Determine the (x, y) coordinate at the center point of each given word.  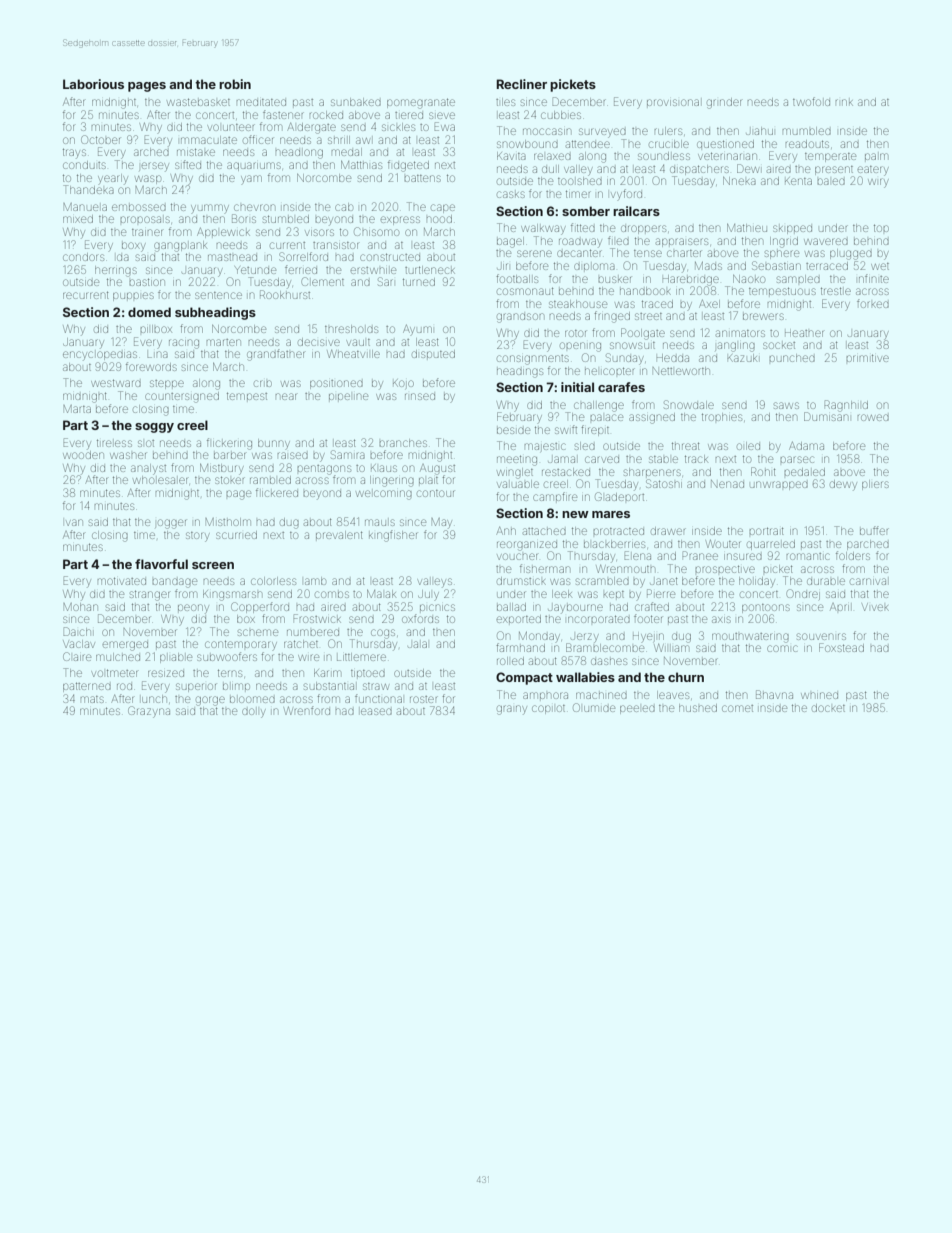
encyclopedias (100, 356)
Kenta (798, 181)
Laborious (93, 84)
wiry (878, 183)
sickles (398, 127)
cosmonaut (525, 291)
